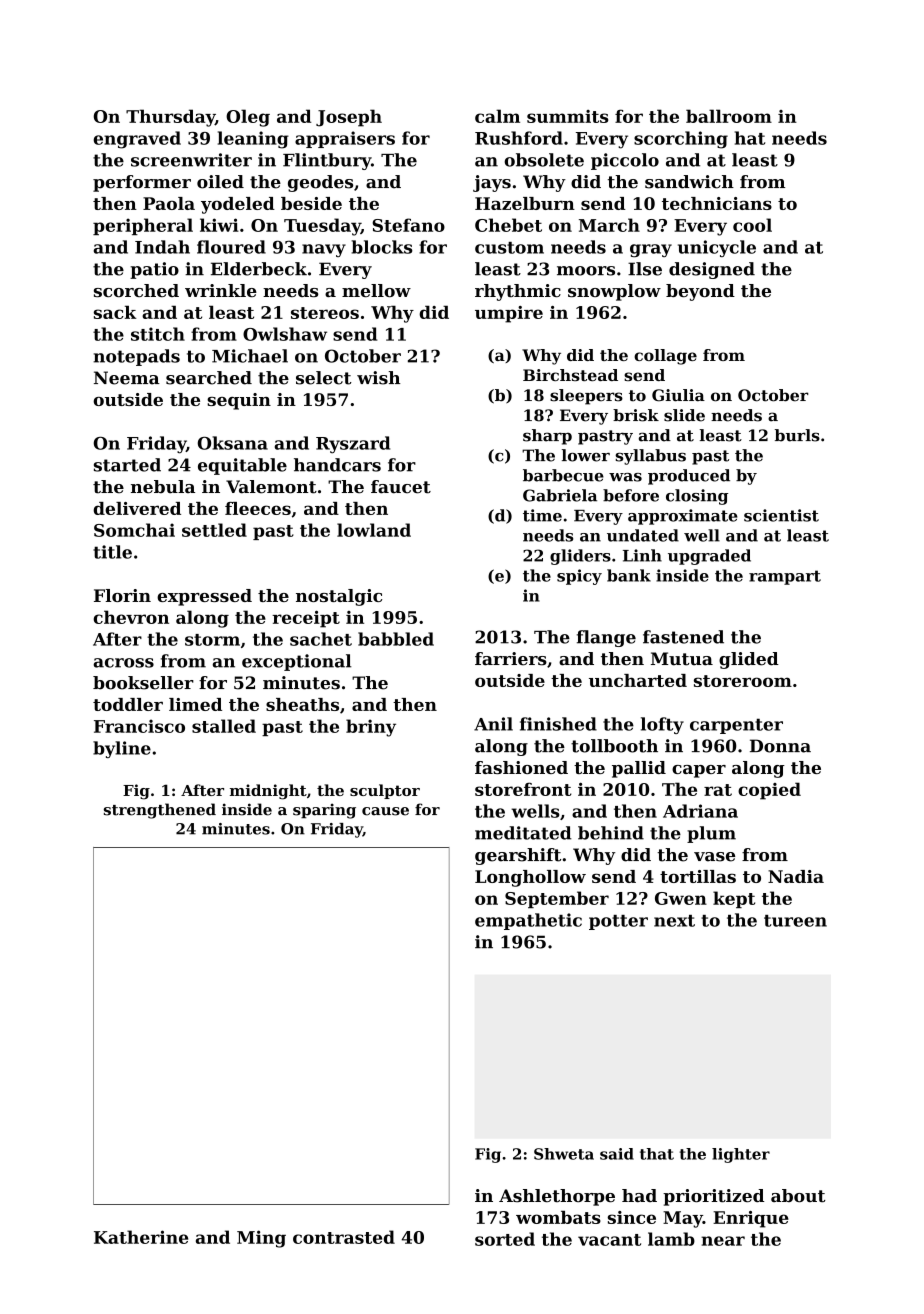 The height and width of the screenshot is (1314, 924). Describe the element at coordinates (374, 530) in the screenshot. I see `lowland` at that location.
